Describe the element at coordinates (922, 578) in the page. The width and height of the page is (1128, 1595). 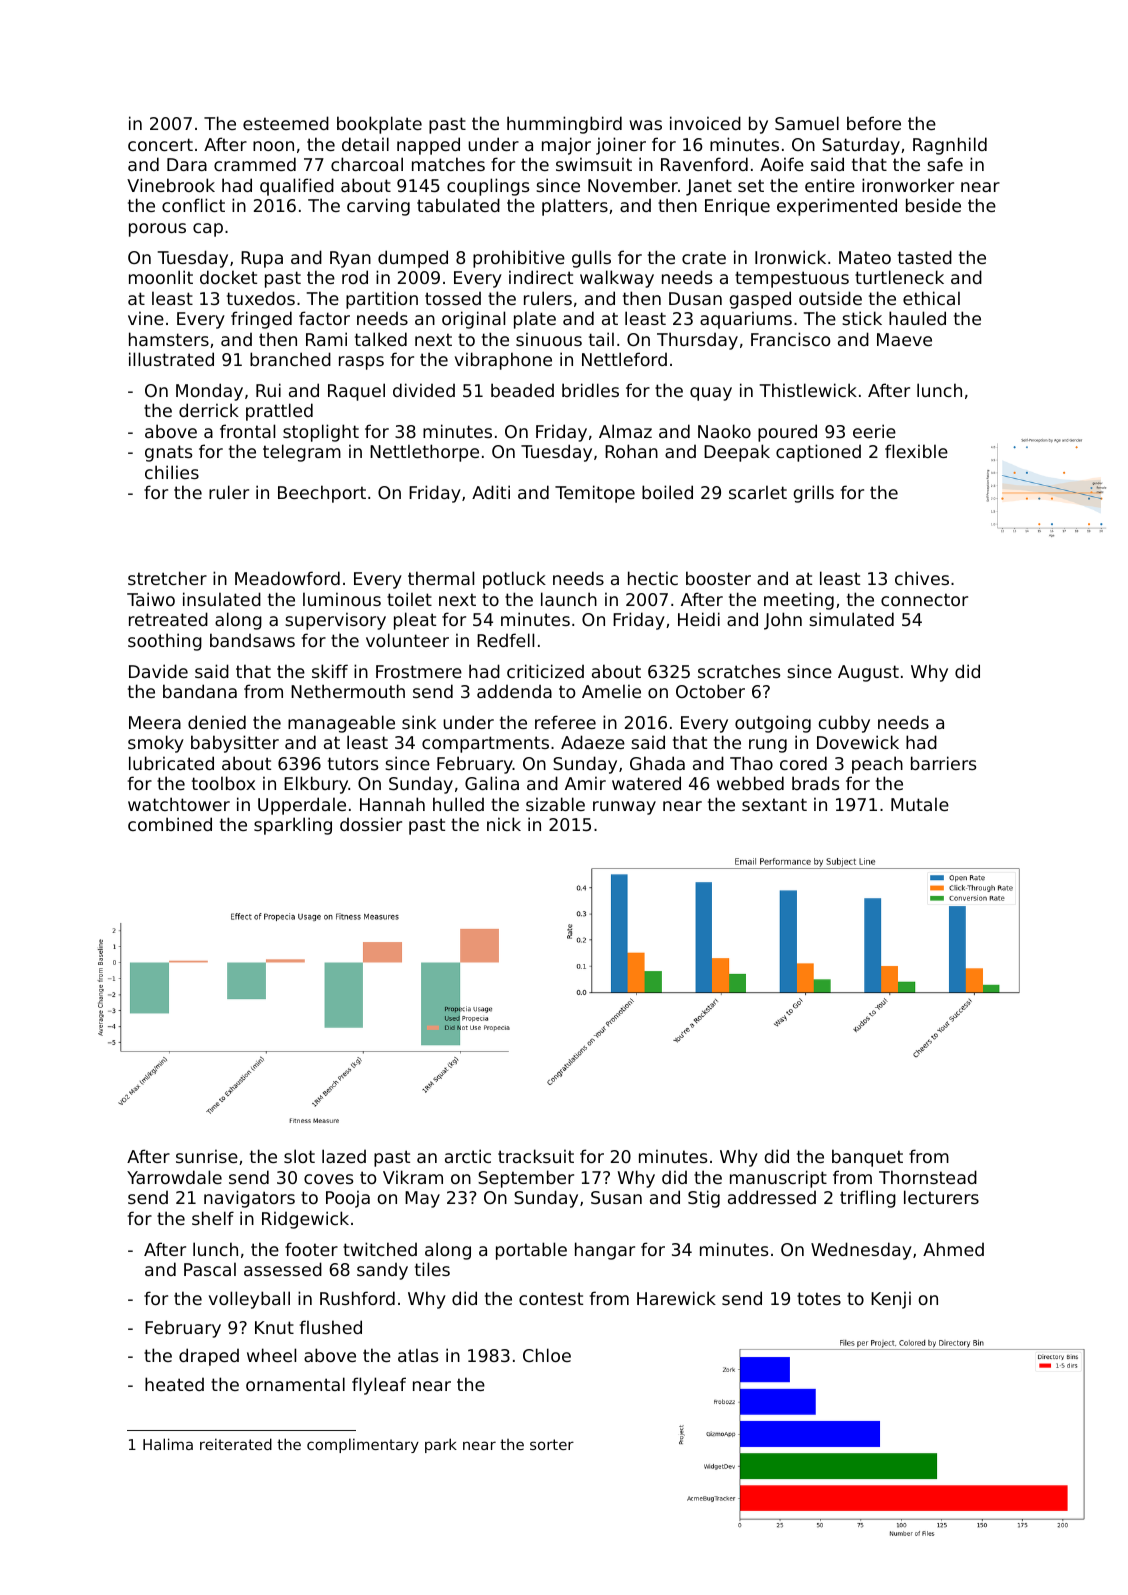
I see `chives` at that location.
